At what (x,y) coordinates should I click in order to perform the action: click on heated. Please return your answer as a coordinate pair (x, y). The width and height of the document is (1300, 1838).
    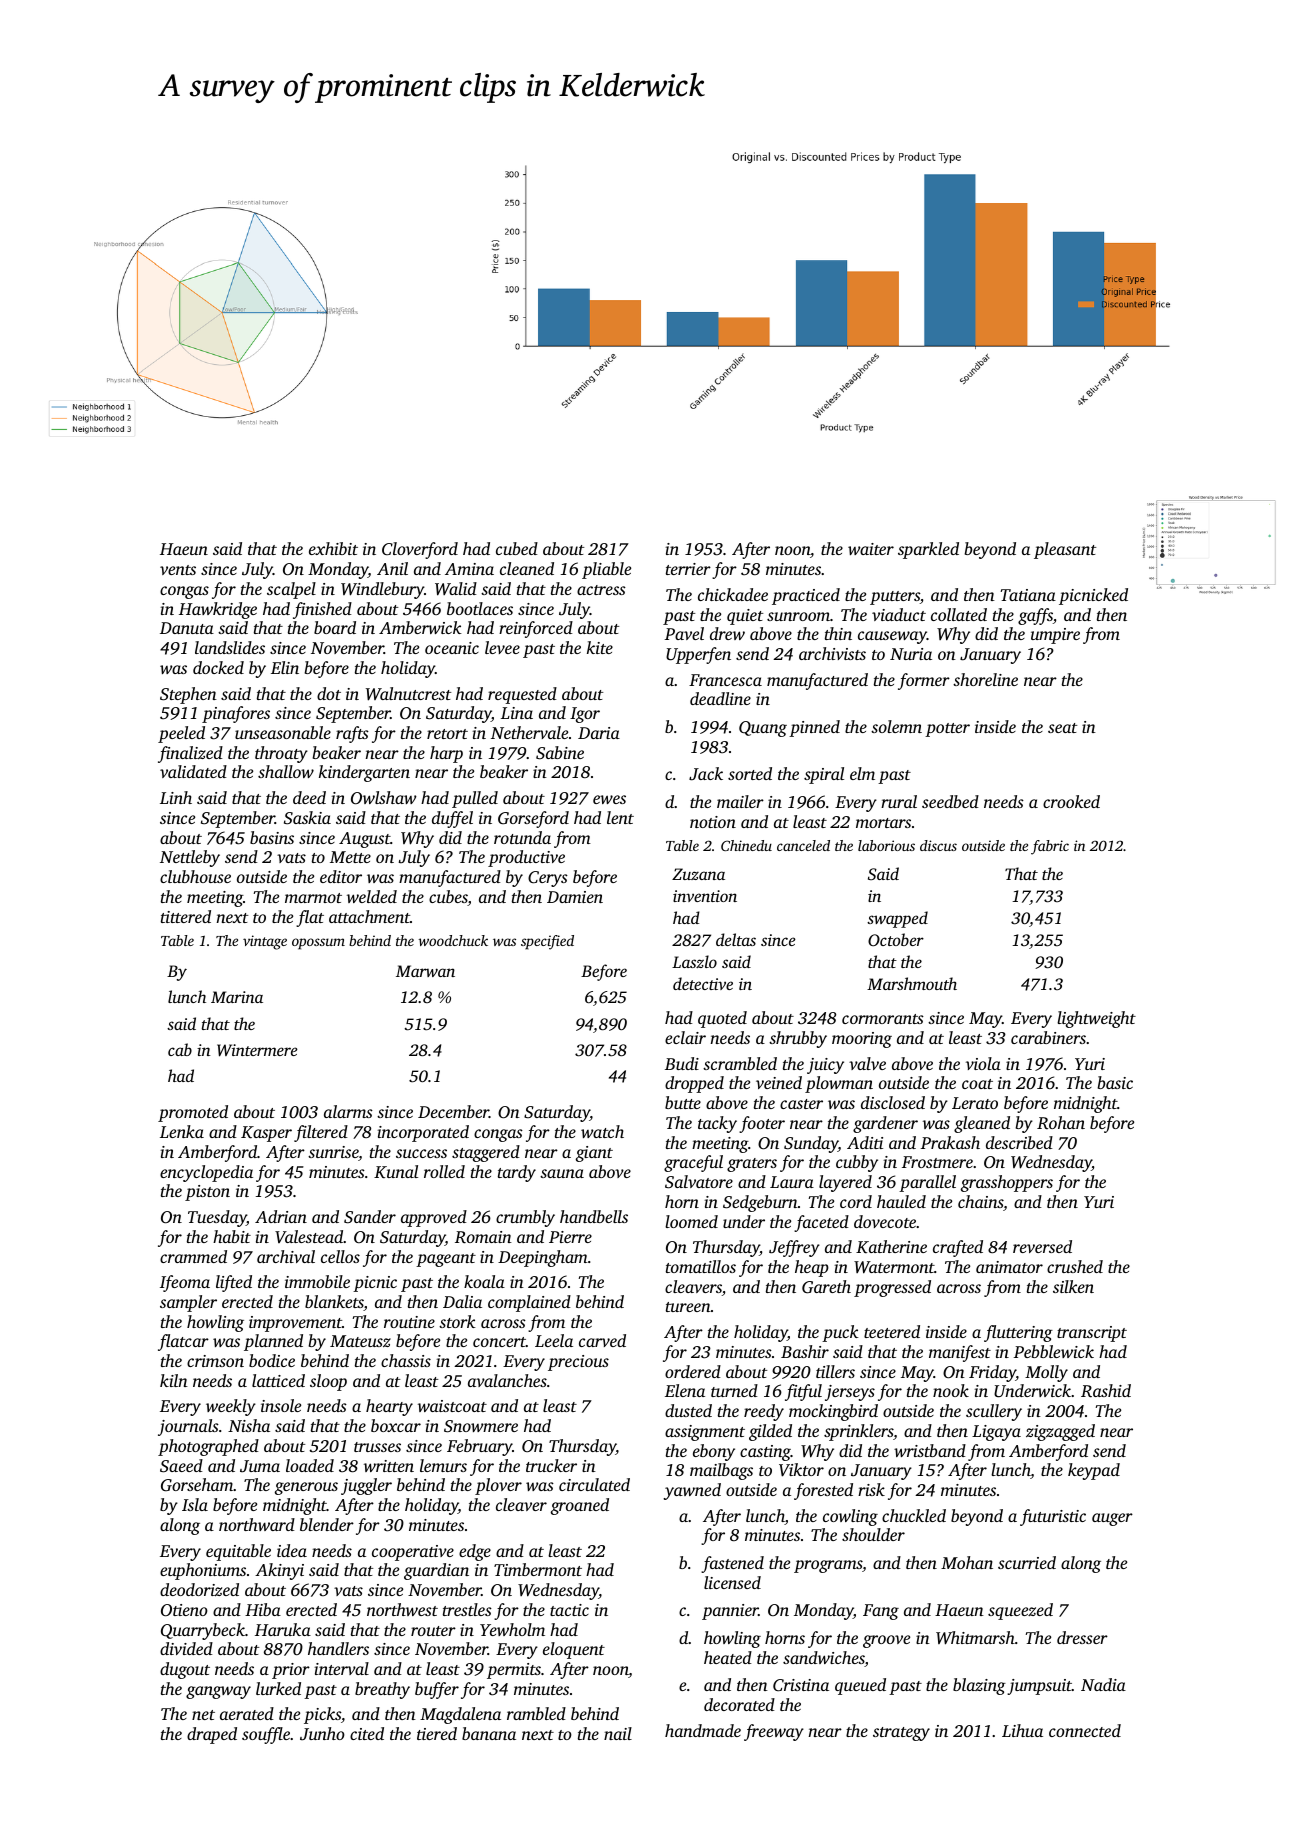
    Looking at the image, I should click on (728, 1657).
